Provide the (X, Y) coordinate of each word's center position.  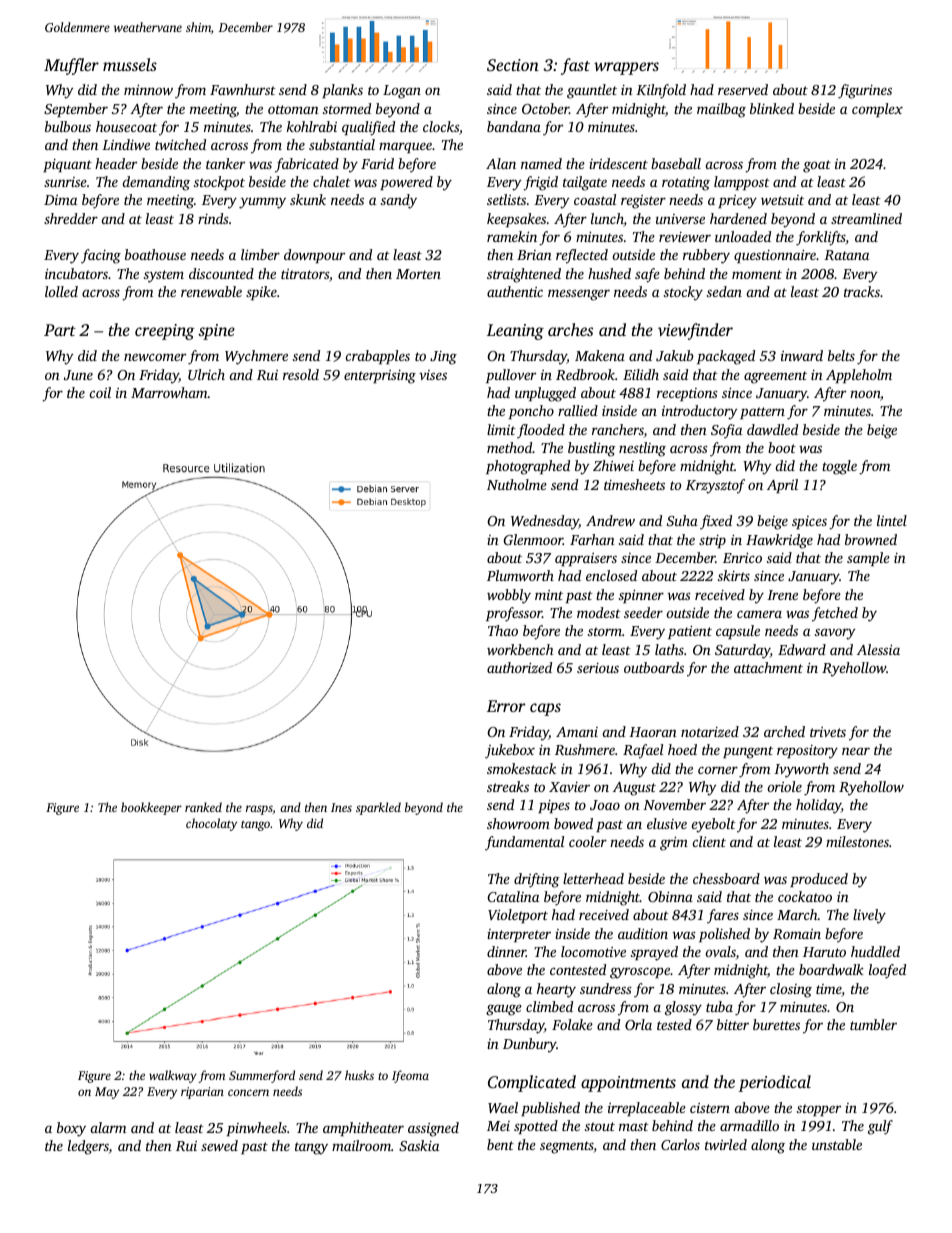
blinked (772, 108)
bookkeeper (151, 808)
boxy (71, 1129)
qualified (368, 128)
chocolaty (211, 824)
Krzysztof (715, 486)
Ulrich (206, 374)
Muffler (71, 66)
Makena (600, 355)
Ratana (846, 255)
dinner (506, 951)
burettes (776, 1024)
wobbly (509, 596)
